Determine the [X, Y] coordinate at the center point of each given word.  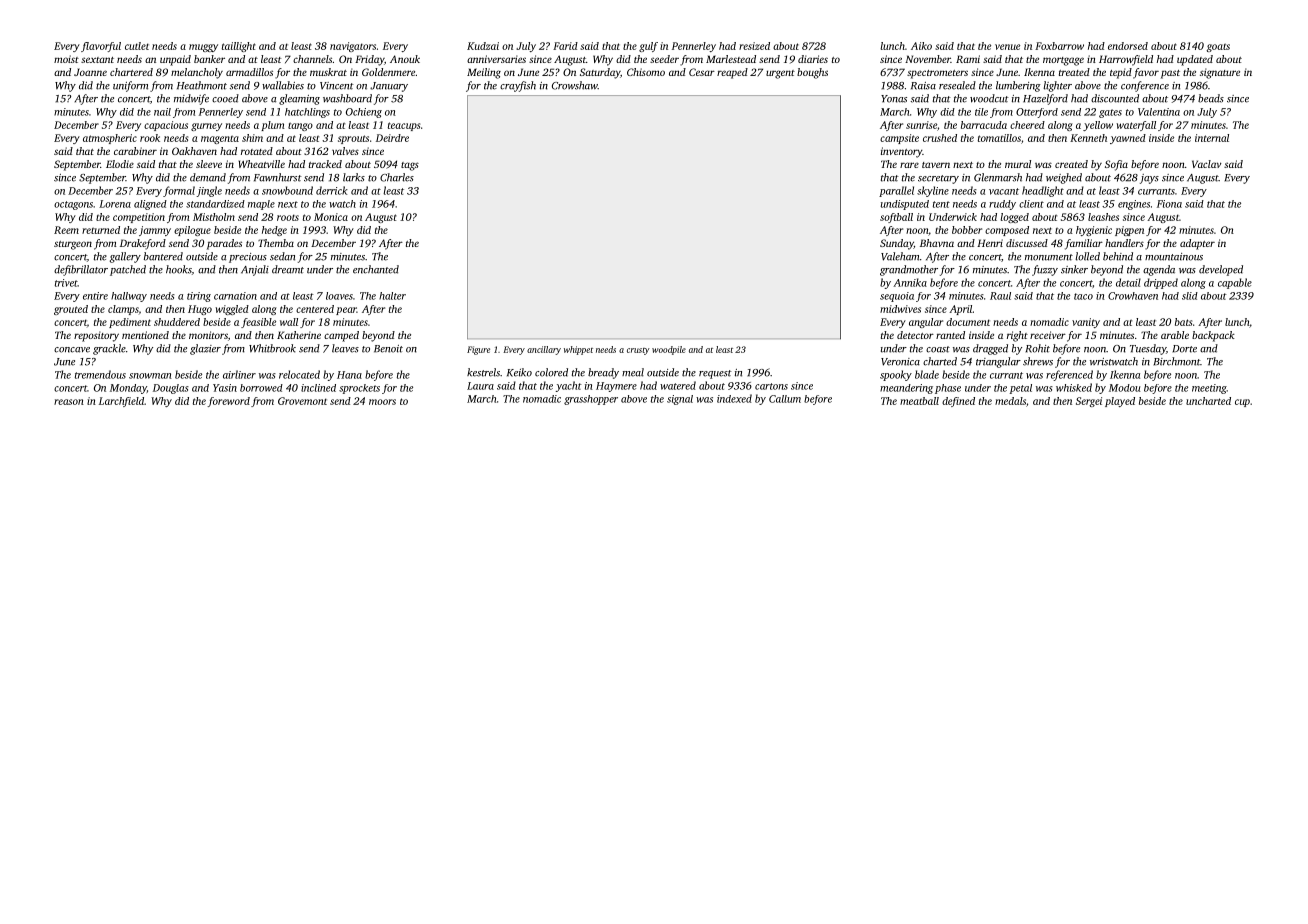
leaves [345, 348]
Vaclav [1207, 164]
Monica [331, 217]
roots [288, 217]
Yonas [894, 99]
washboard [347, 98]
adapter [1197, 244]
